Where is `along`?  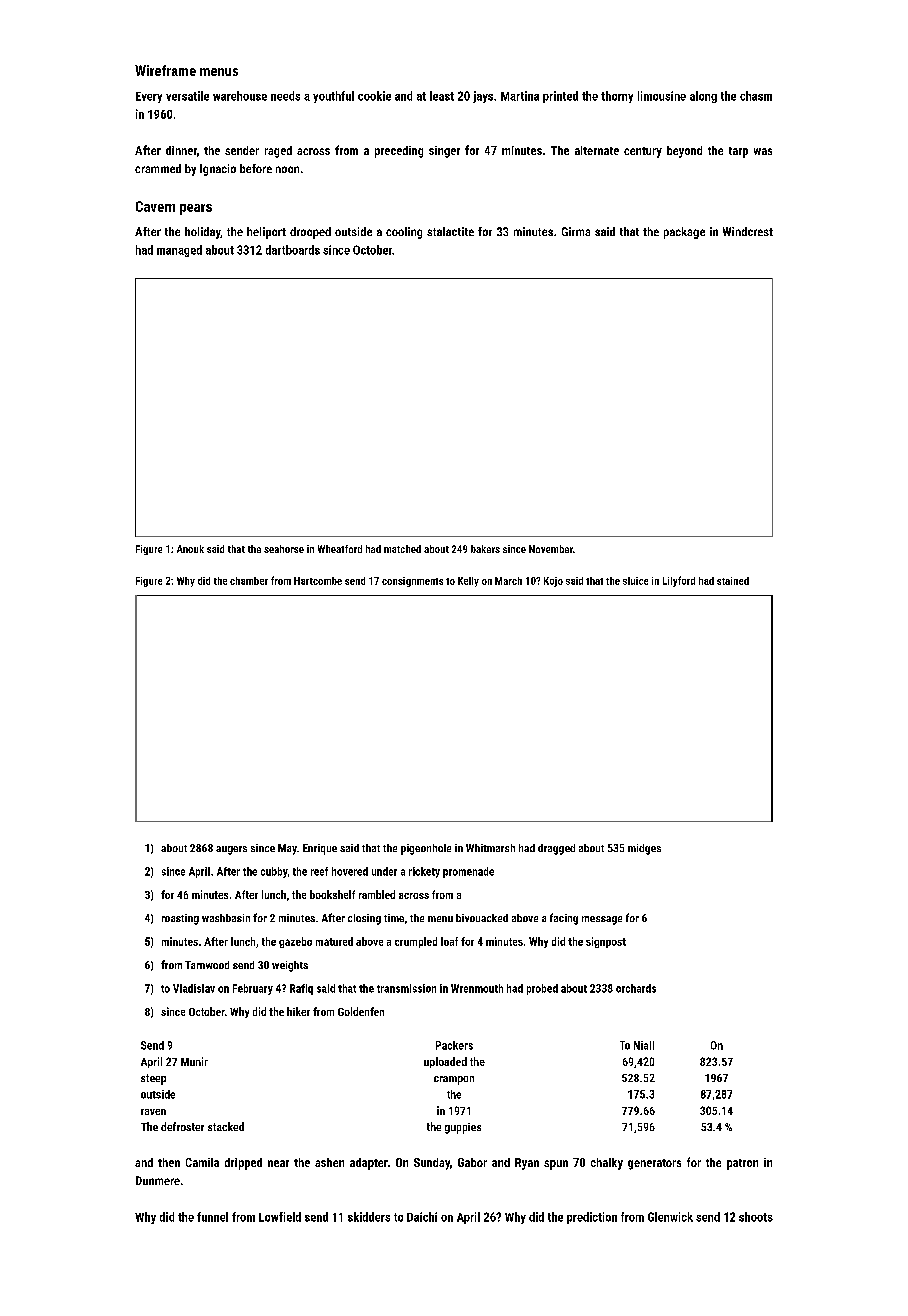
along is located at coordinates (703, 97).
